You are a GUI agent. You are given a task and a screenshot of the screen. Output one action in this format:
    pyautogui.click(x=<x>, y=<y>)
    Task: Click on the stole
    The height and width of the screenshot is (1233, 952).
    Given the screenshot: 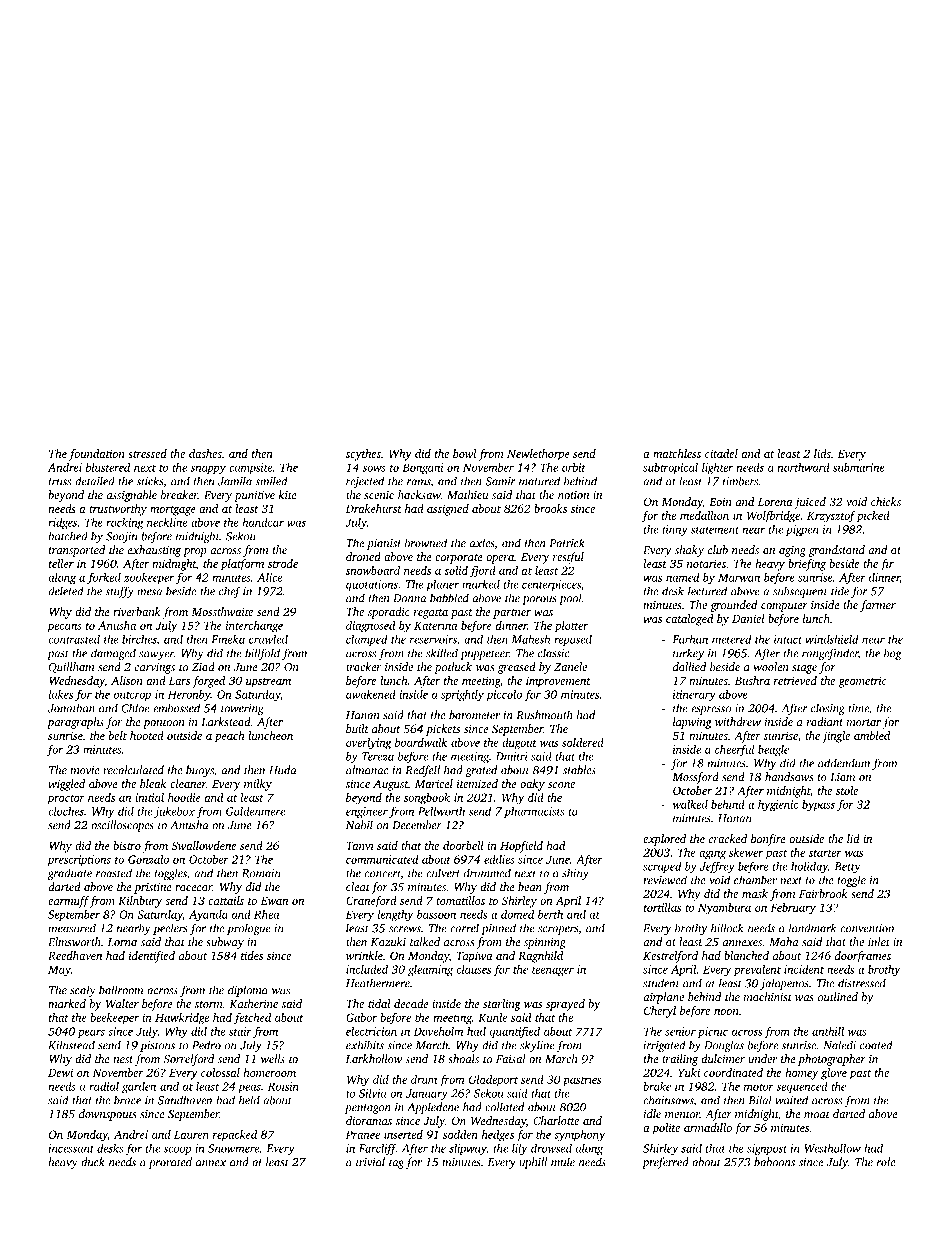 What is the action you would take?
    pyautogui.click(x=847, y=790)
